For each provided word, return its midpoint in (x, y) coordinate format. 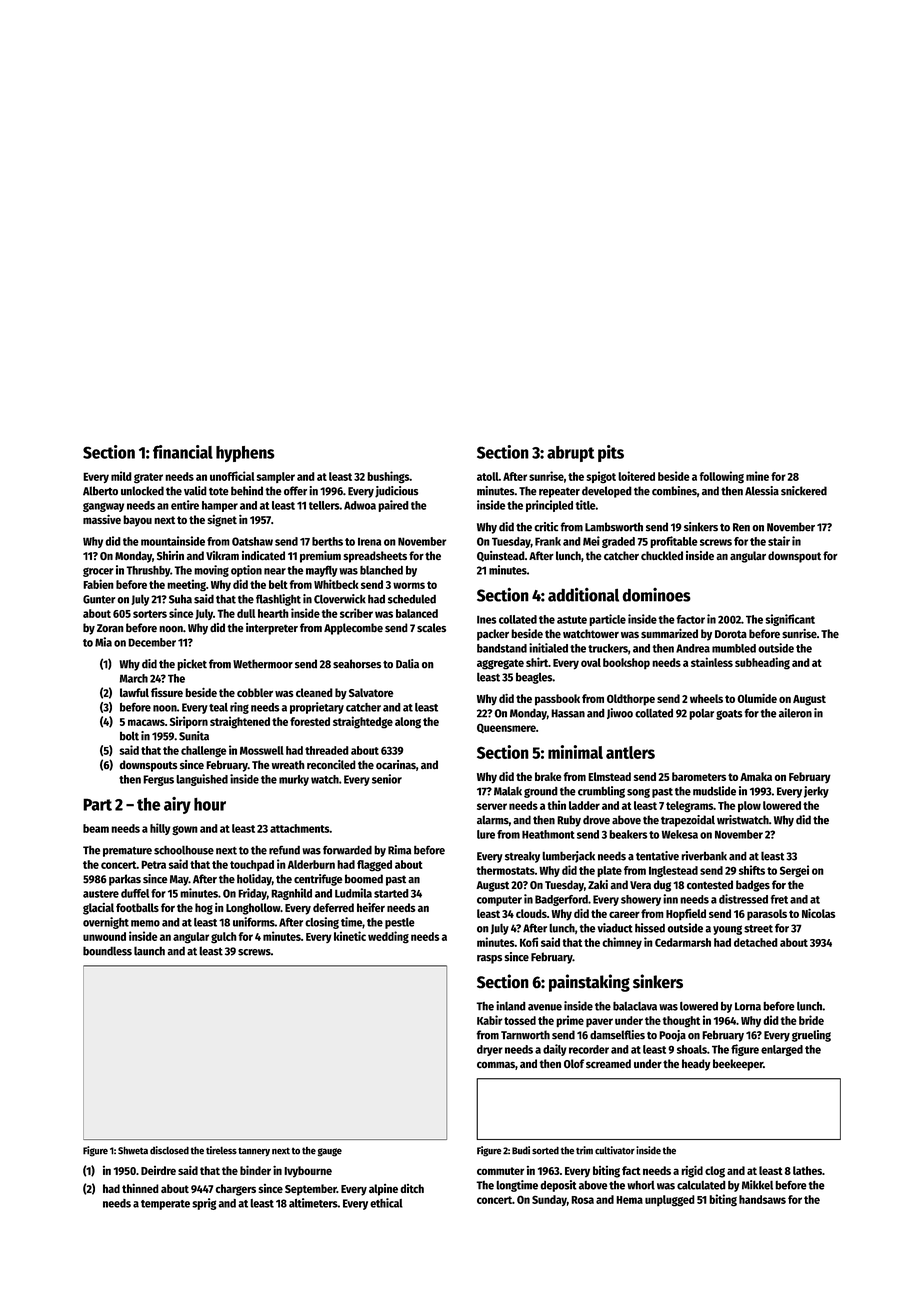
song (638, 793)
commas (496, 1065)
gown (185, 831)
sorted (545, 1150)
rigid (692, 1172)
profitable (674, 542)
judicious (397, 492)
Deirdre (158, 1170)
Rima (399, 850)
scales (431, 628)
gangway (103, 507)
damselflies (617, 1035)
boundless (107, 951)
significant (790, 620)
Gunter (99, 599)
